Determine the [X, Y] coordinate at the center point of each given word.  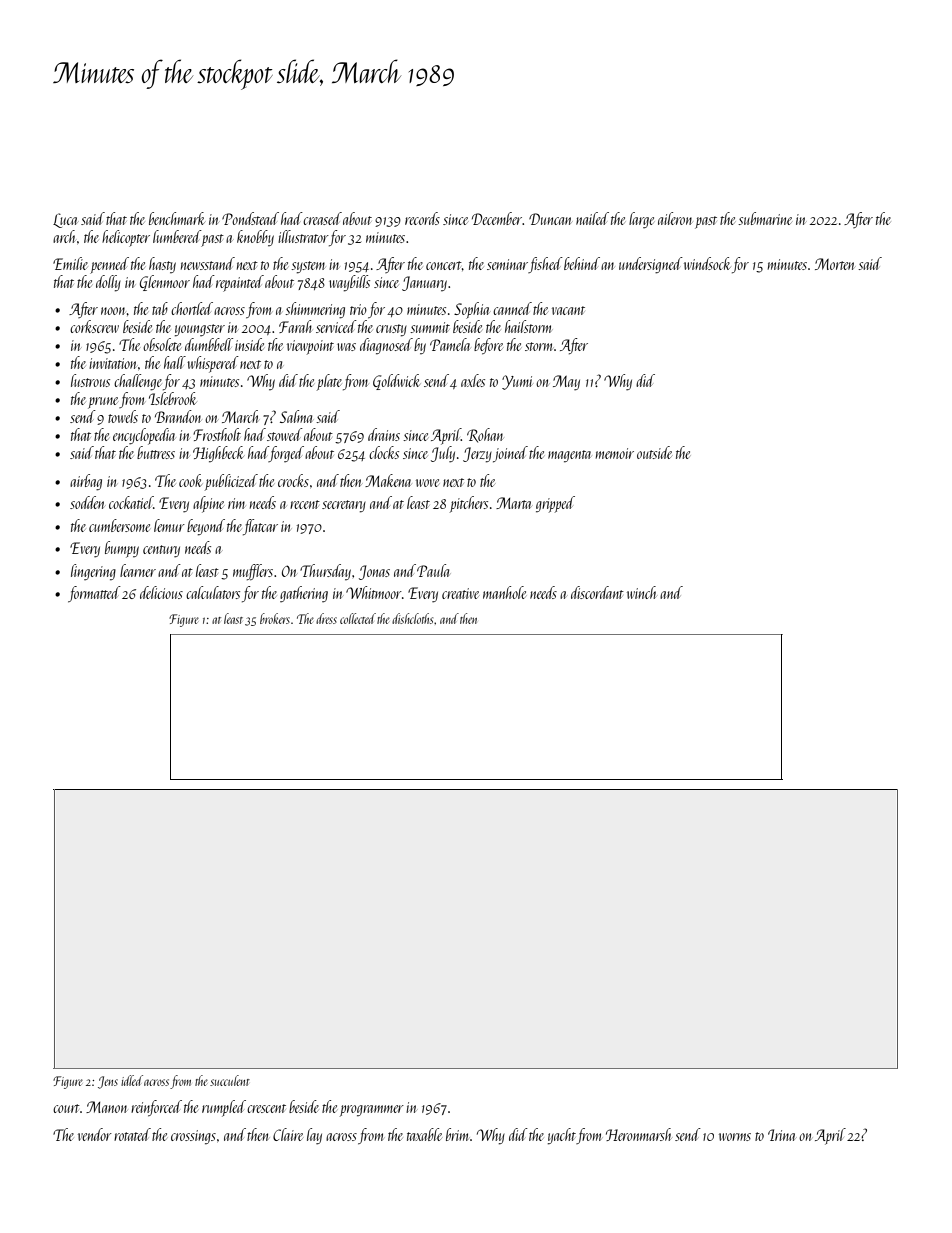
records [422, 218]
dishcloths [412, 618]
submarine [765, 218]
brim [457, 1134]
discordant [597, 592]
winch [642, 592]
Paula [433, 570]
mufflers [253, 572]
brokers [275, 618]
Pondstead [250, 218]
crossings [193, 1137]
